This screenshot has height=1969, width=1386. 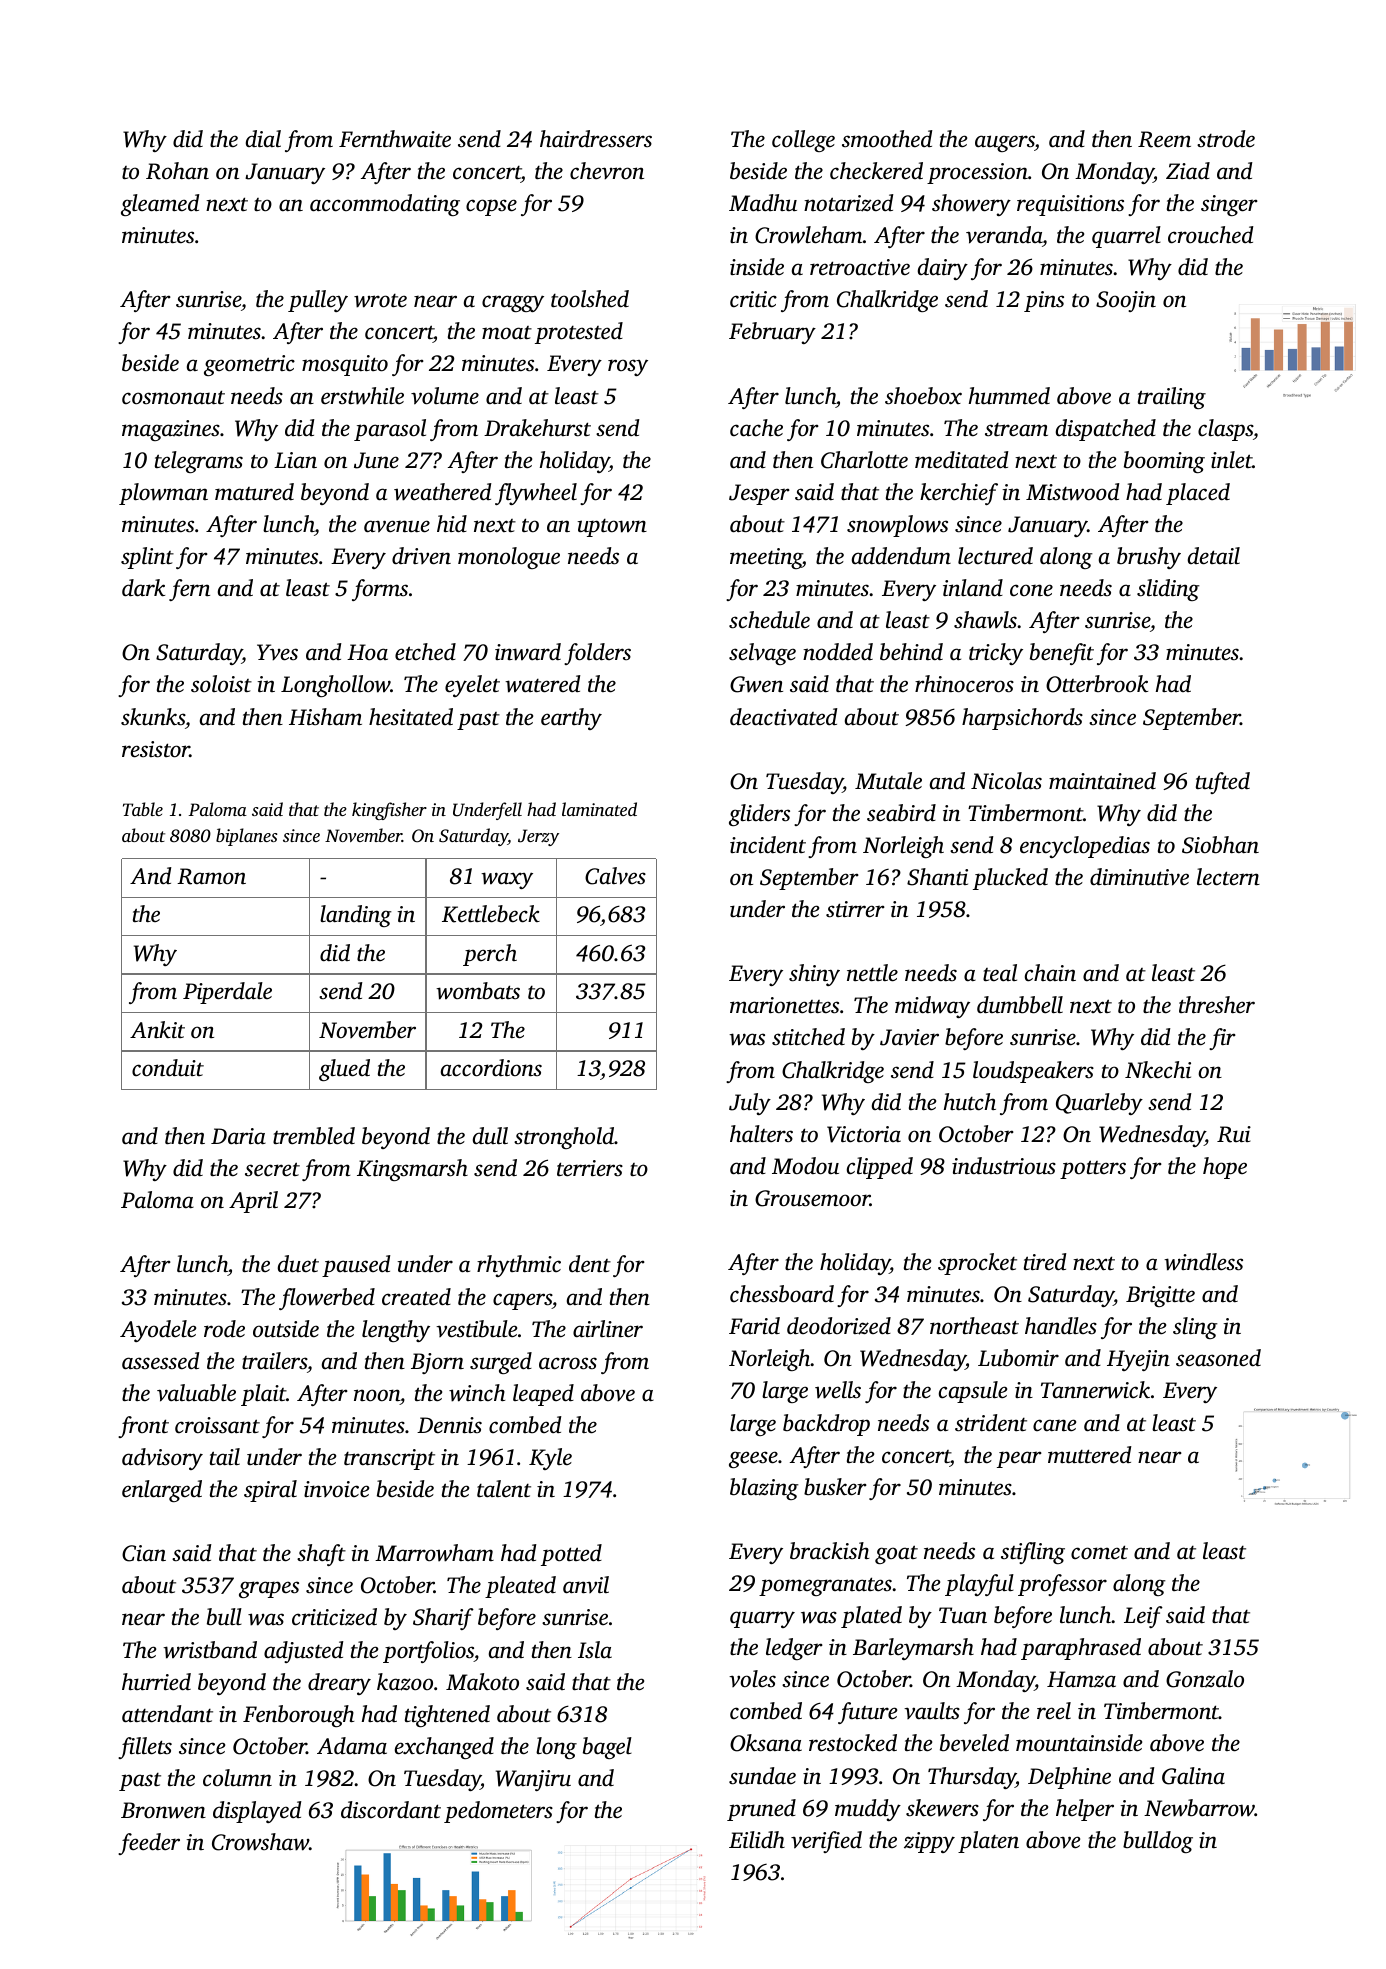 I want to click on dark, so click(x=143, y=588).
